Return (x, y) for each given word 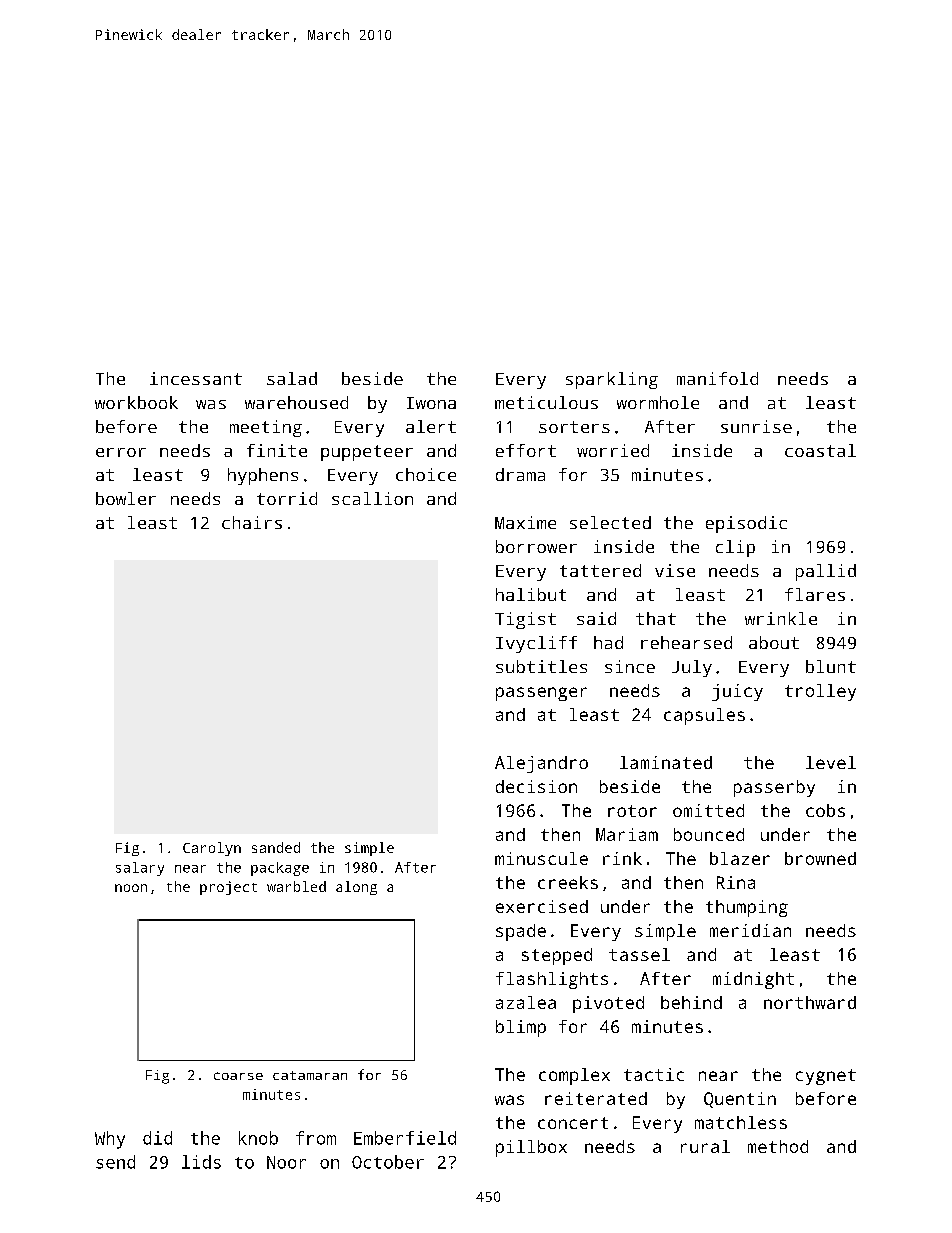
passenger (541, 694)
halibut (531, 594)
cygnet (826, 1077)
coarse (238, 1076)
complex (574, 1076)
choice (426, 474)
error (121, 452)
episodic (746, 524)
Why (110, 1140)
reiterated (596, 1098)
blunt (831, 666)
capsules (704, 716)
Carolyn (212, 849)
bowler (126, 498)
